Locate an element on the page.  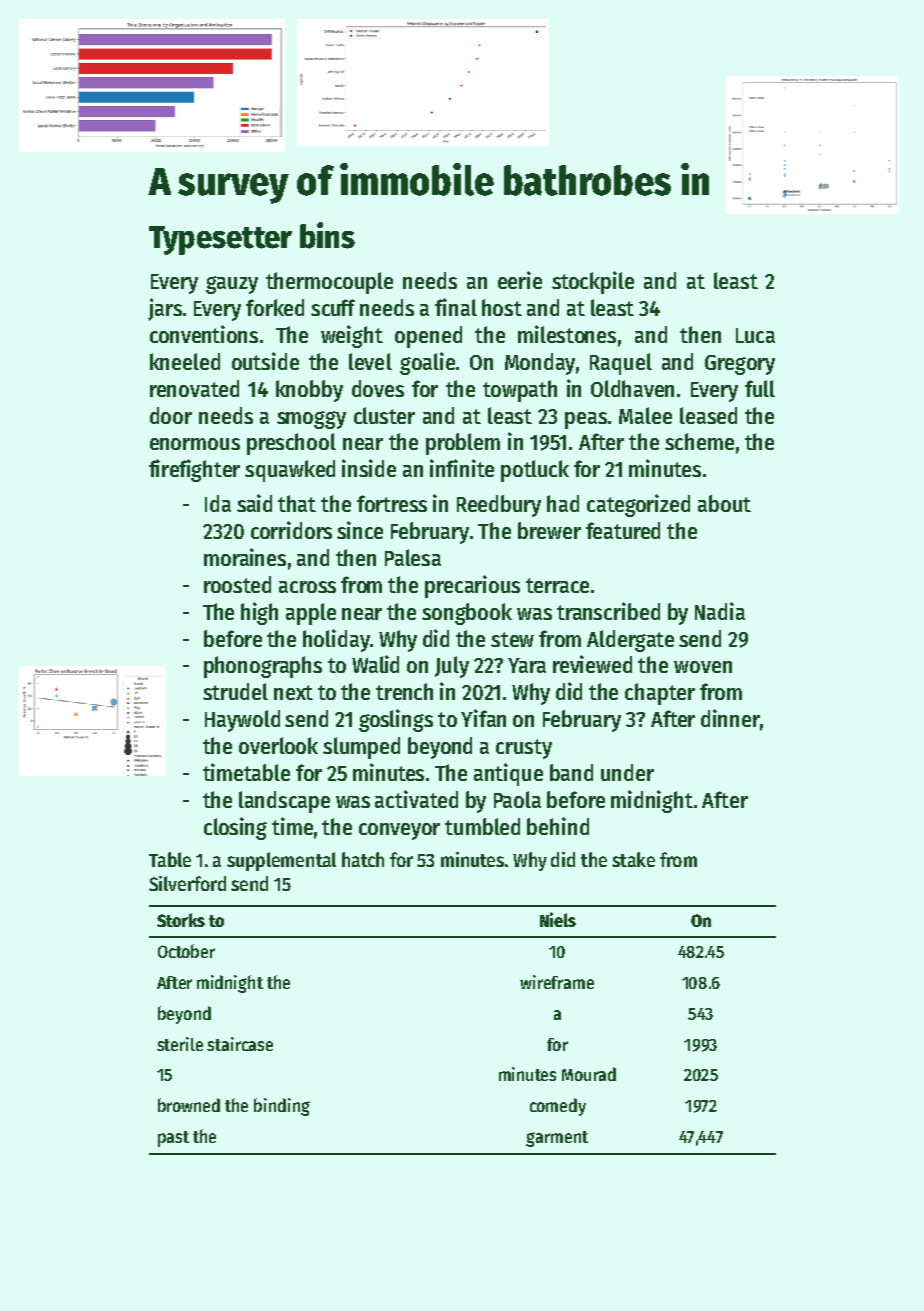
featured is located at coordinates (623, 530).
